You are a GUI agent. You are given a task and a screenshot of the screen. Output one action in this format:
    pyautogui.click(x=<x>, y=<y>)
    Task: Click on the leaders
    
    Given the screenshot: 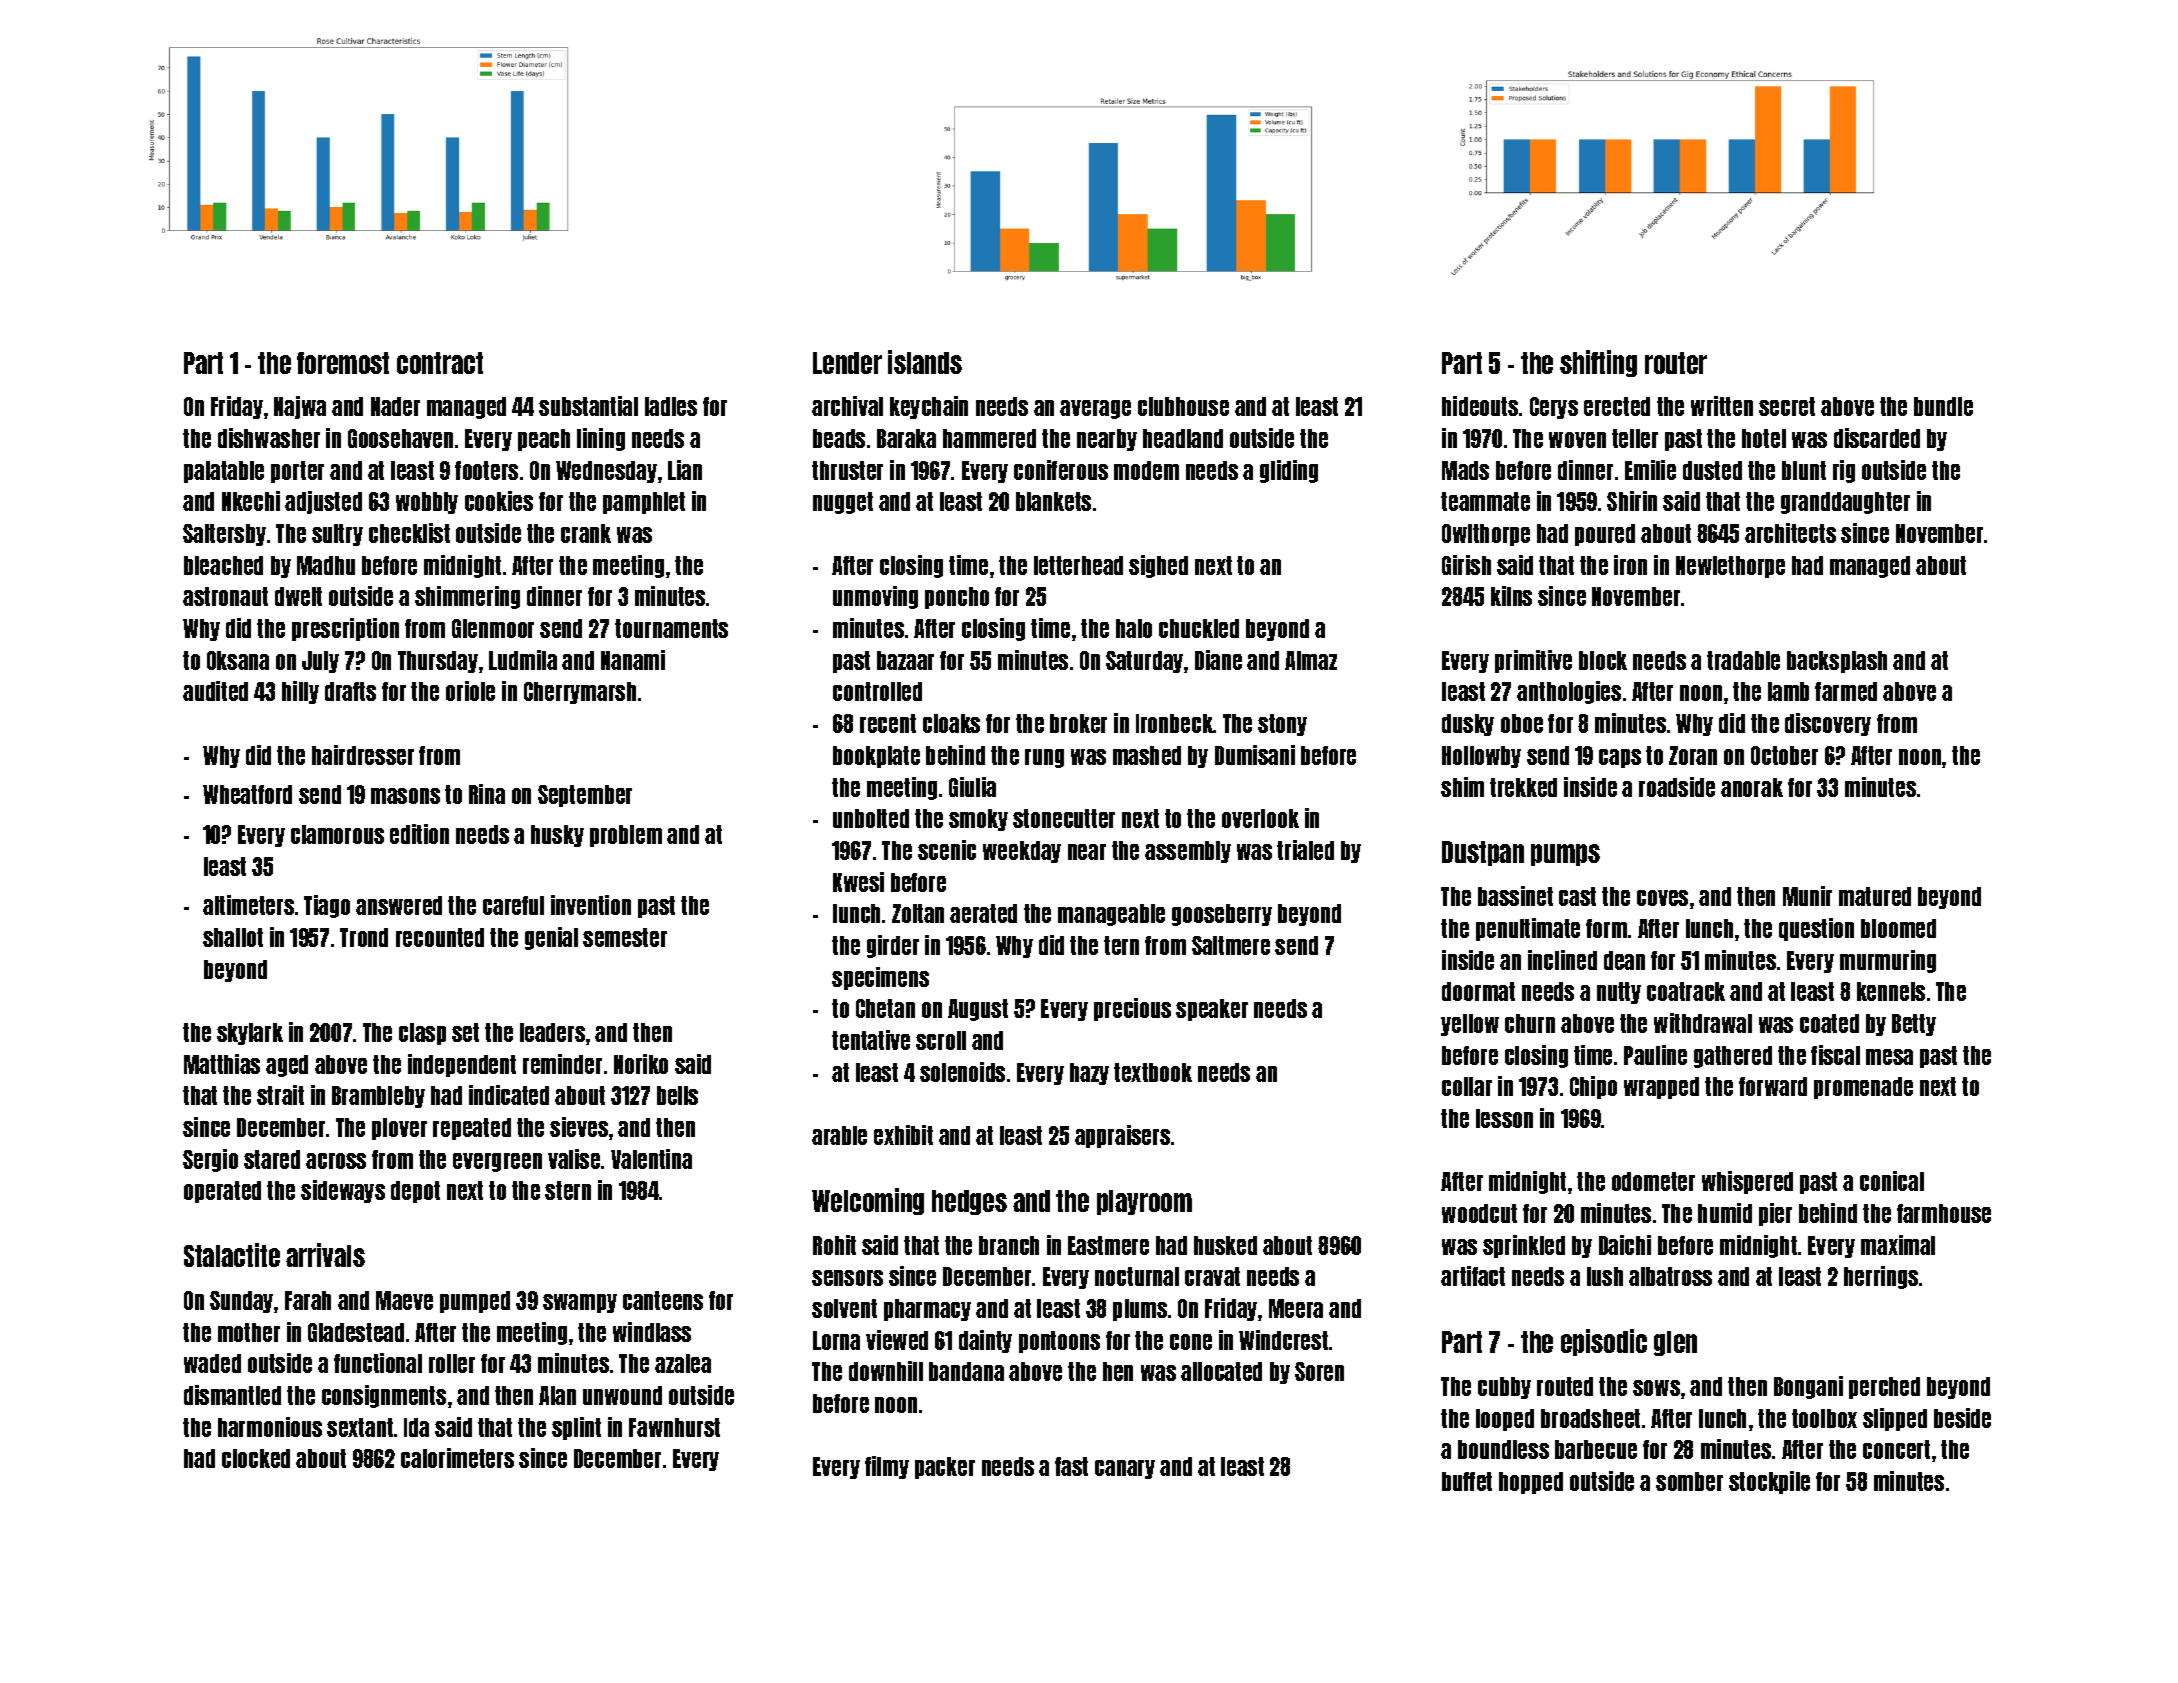 What is the action you would take?
    pyautogui.click(x=552, y=1032)
